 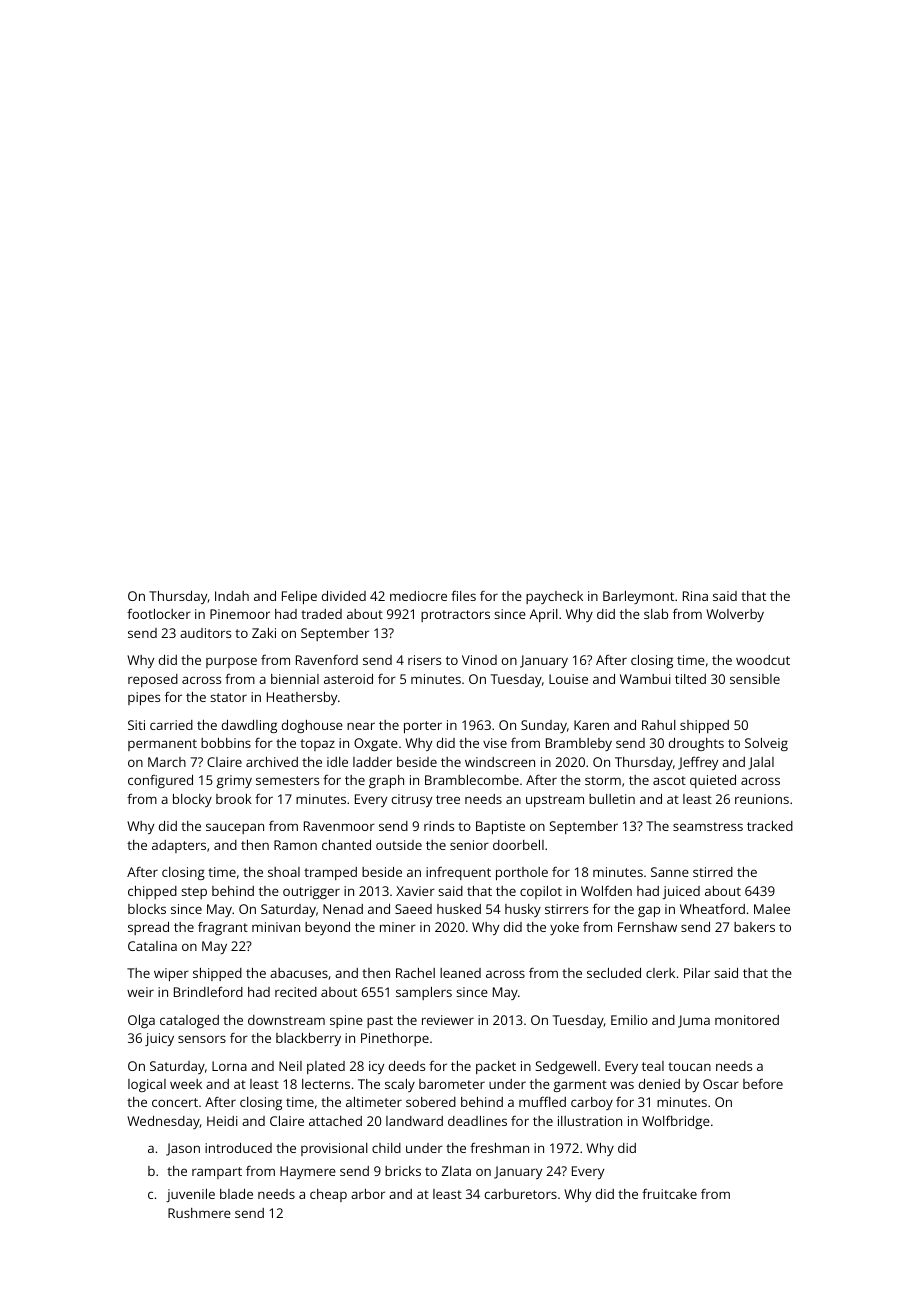 I want to click on Indah, so click(x=232, y=596).
